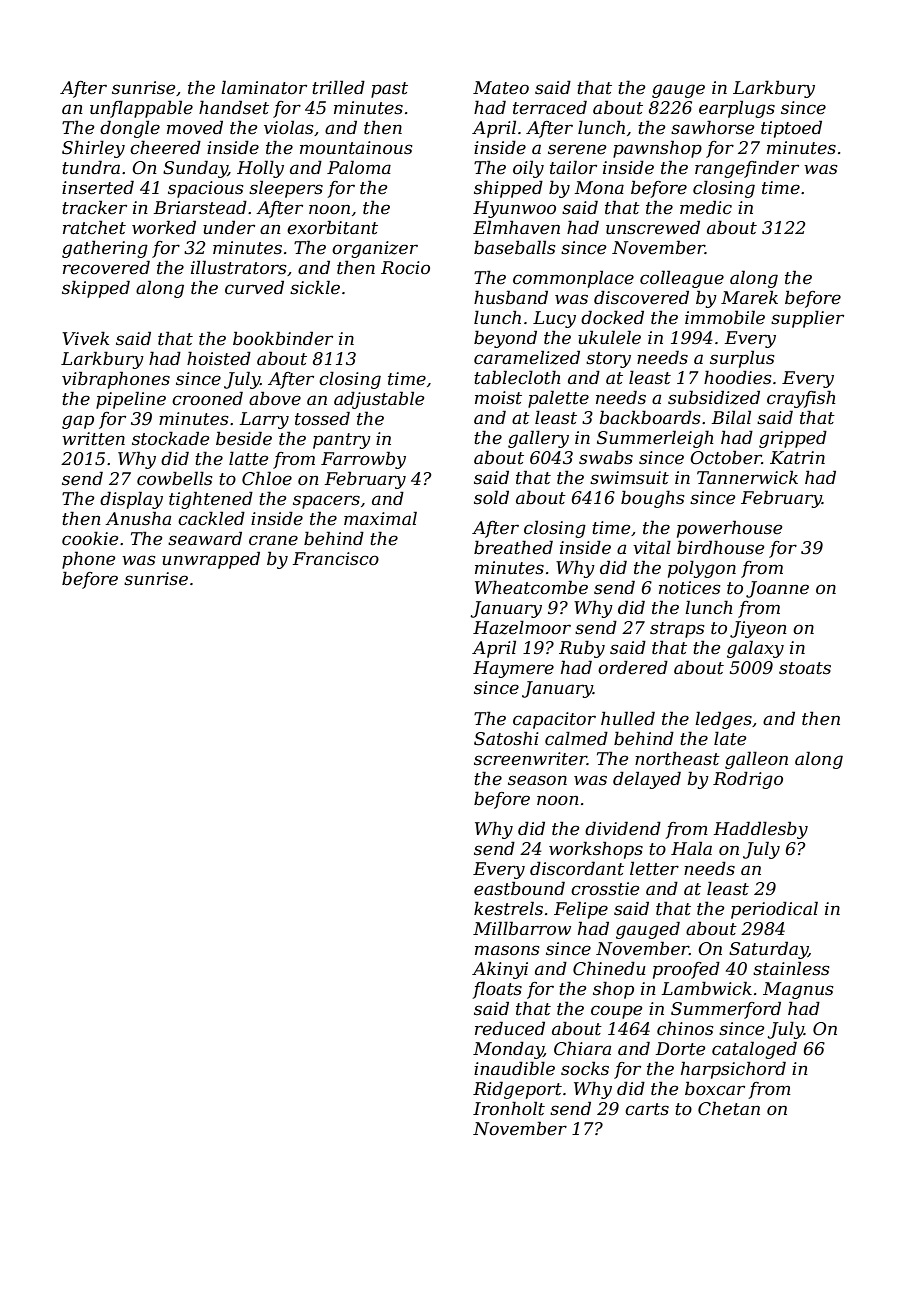 The height and width of the image is (1316, 908). I want to click on discovered, so click(641, 297).
